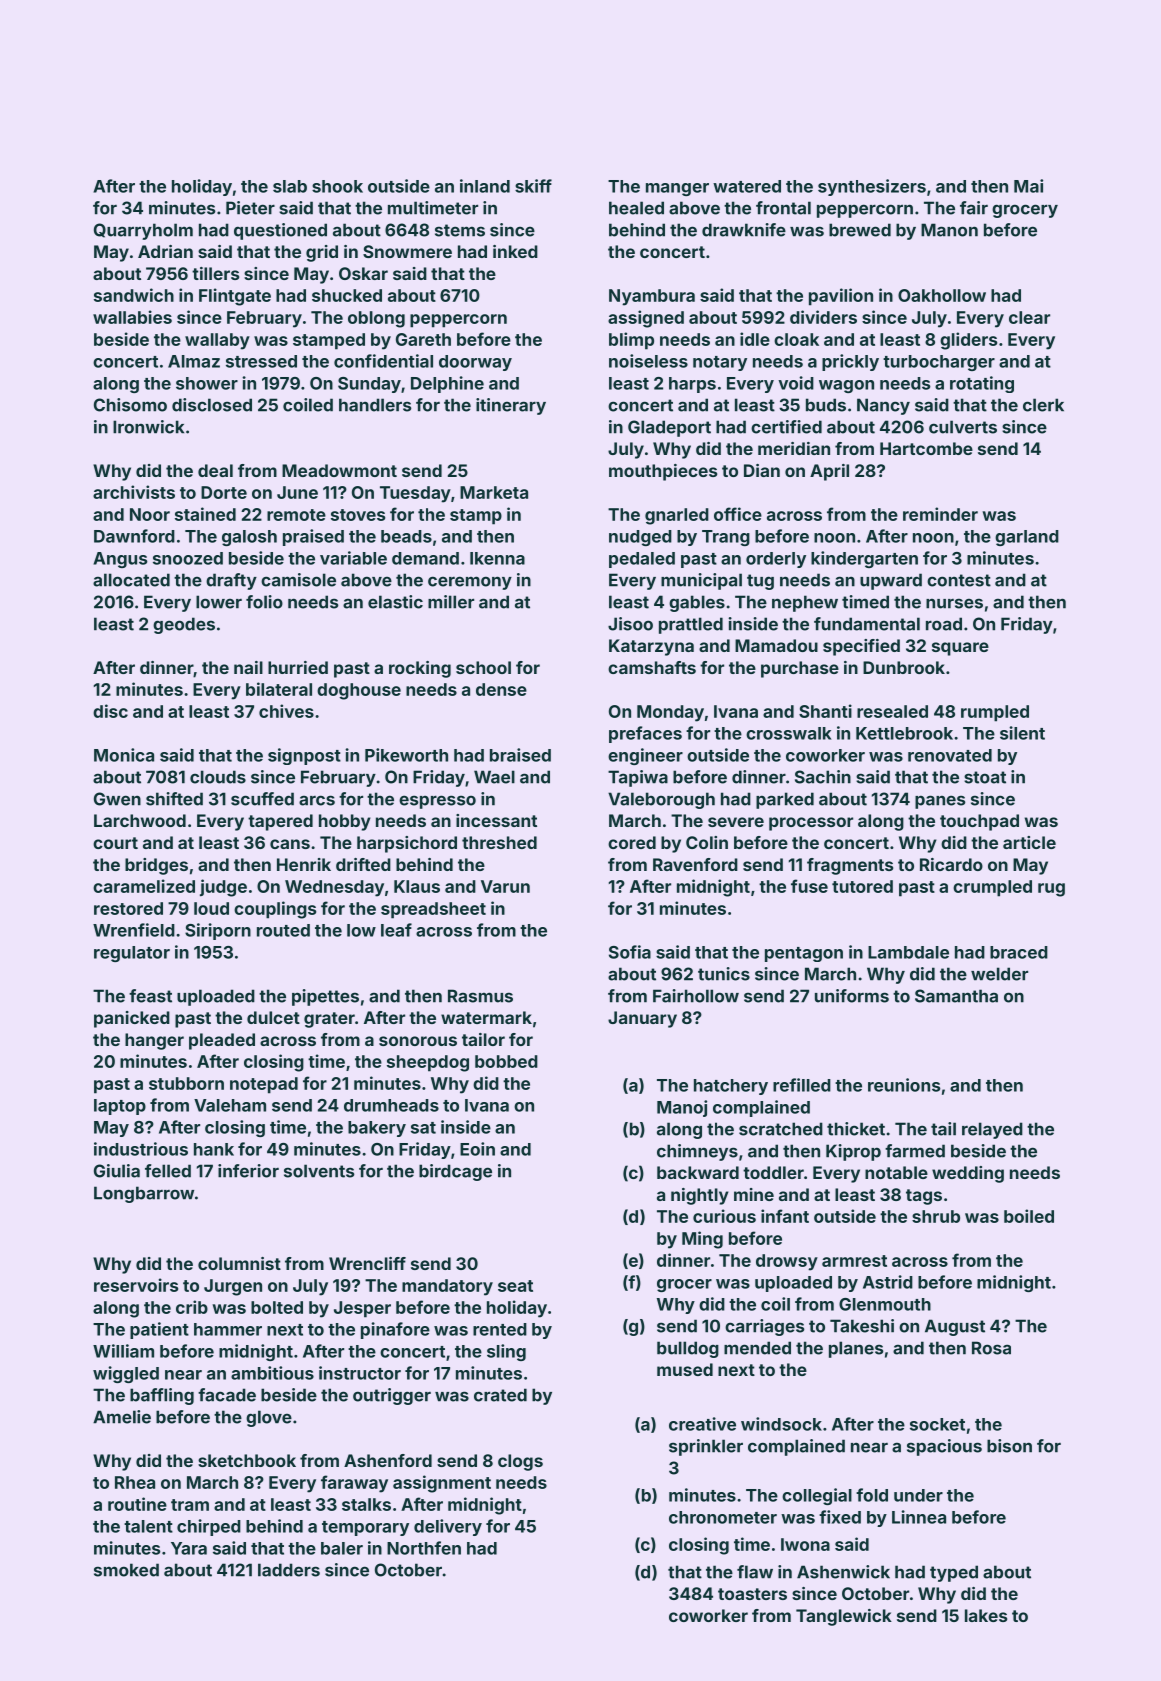 This screenshot has height=1681, width=1161. What do you see at coordinates (290, 186) in the screenshot?
I see `slab` at bounding box center [290, 186].
